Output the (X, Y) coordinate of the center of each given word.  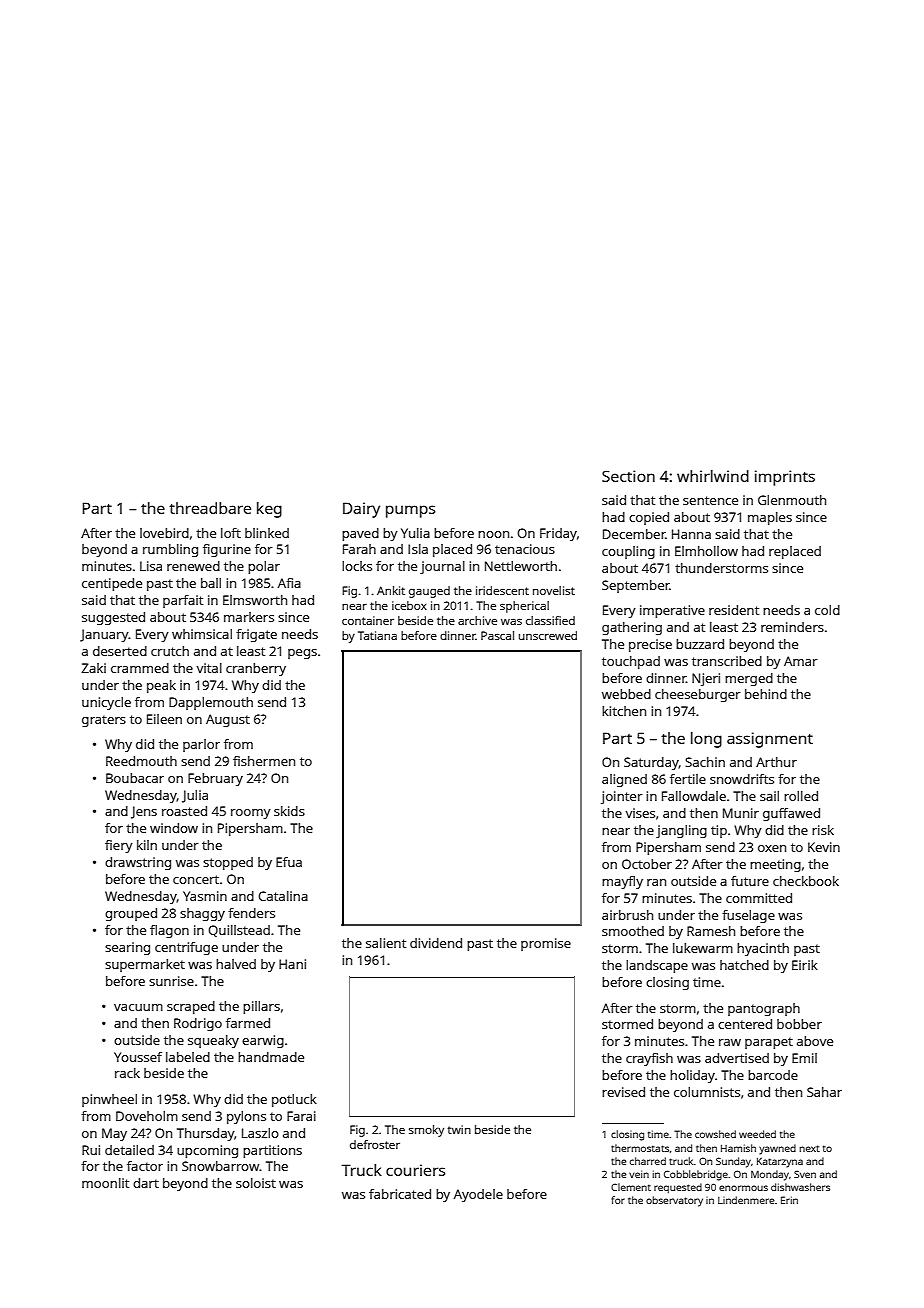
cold (827, 610)
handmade (271, 1057)
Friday (558, 534)
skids (289, 811)
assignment (770, 740)
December (634, 534)
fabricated (400, 1194)
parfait (183, 601)
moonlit (105, 1183)
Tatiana (377, 635)
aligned (624, 780)
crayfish (649, 1059)
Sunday (733, 1162)
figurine (227, 550)
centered (745, 1024)
